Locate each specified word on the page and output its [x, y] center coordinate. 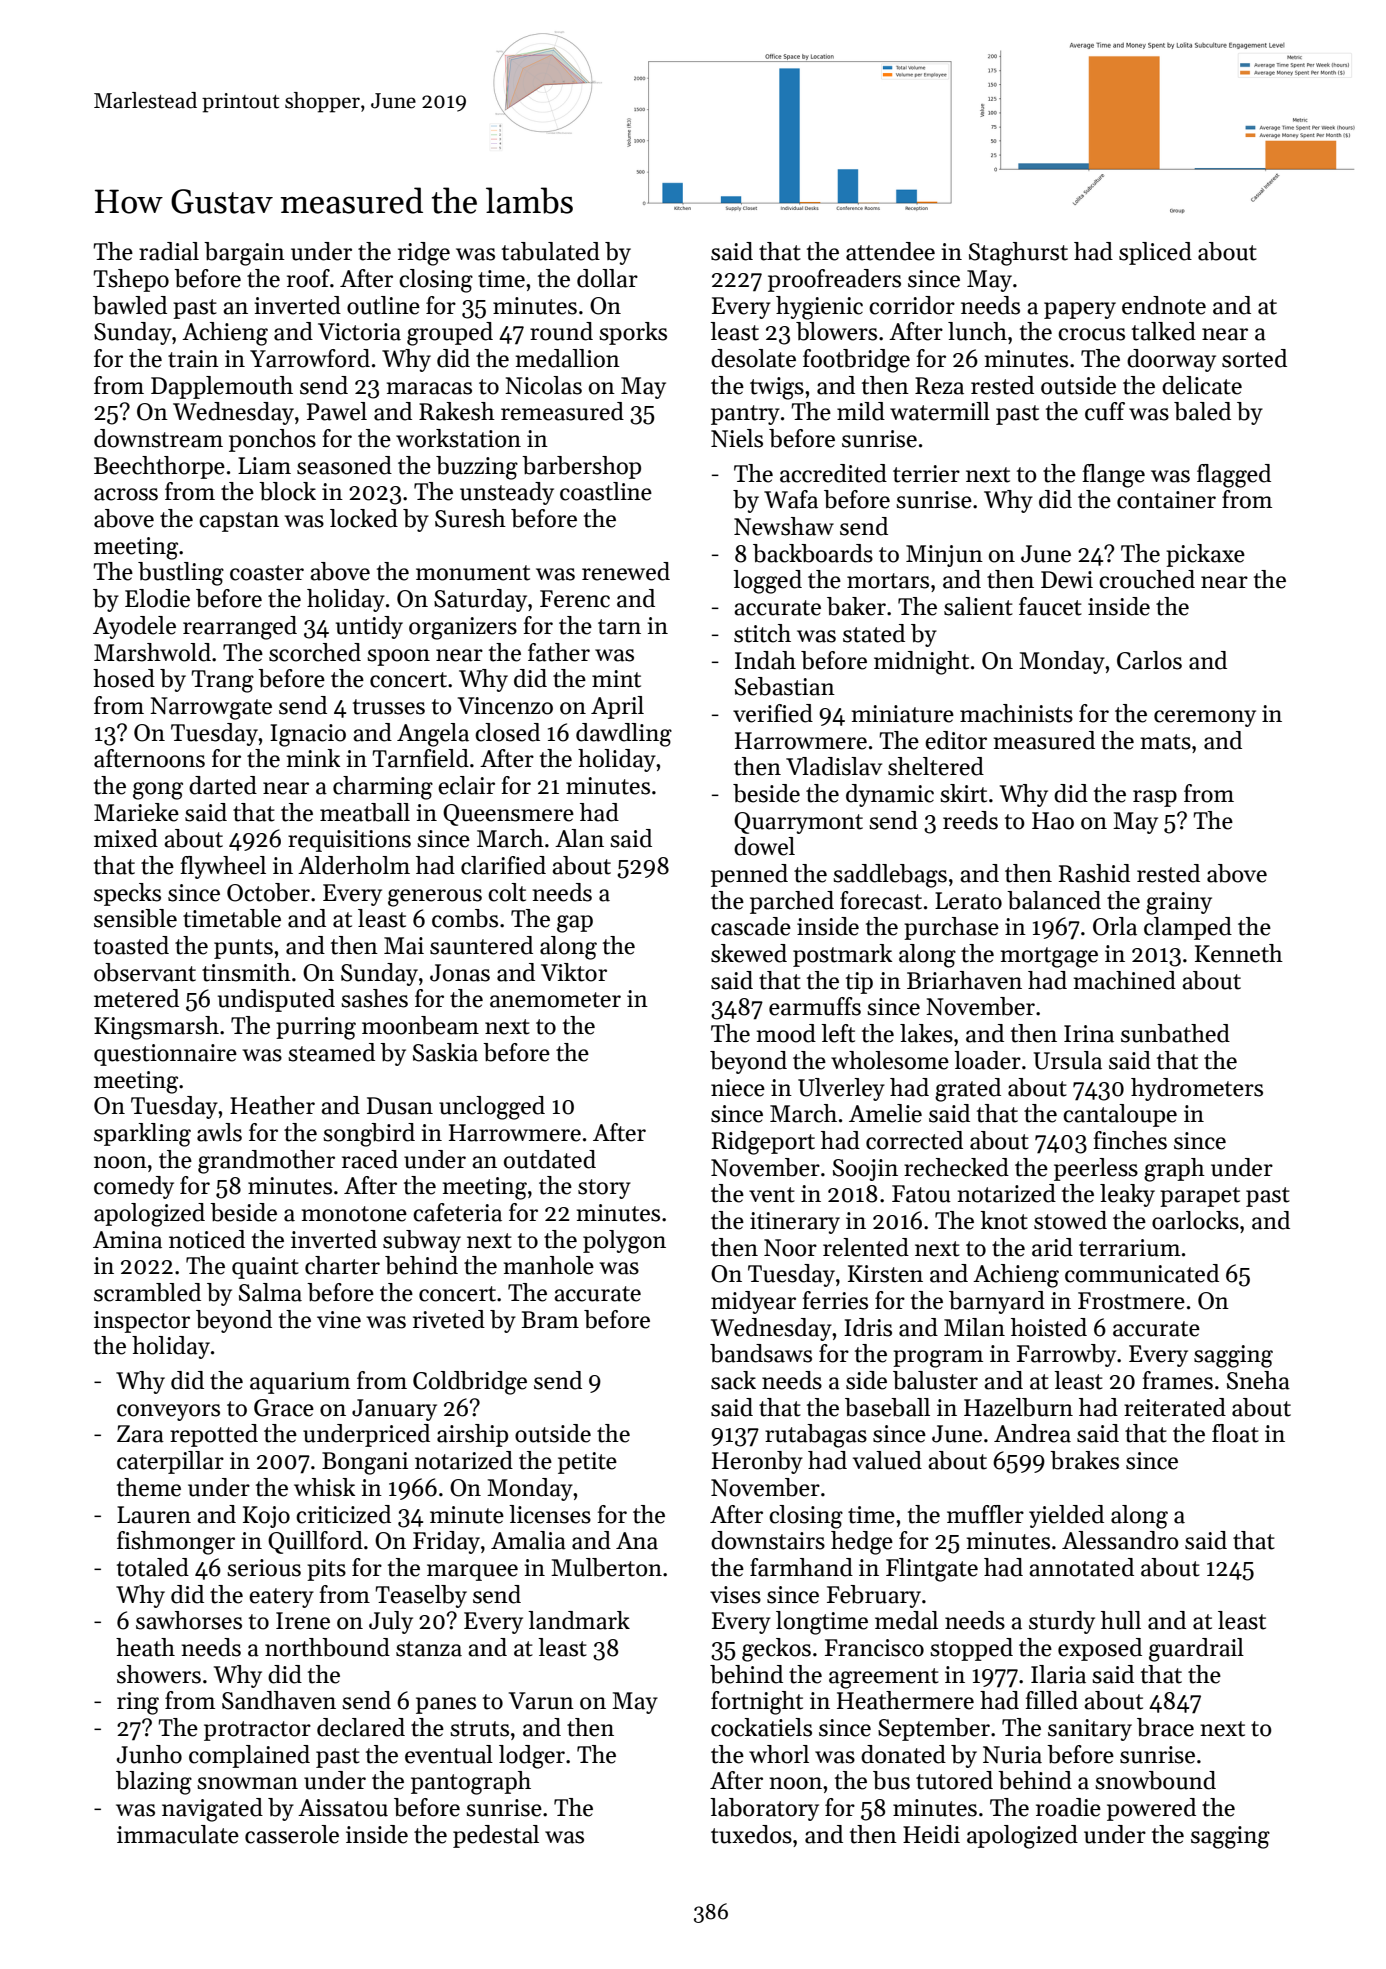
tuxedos [751, 1834]
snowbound [1155, 1780]
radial [169, 251]
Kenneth [1239, 953]
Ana [637, 1541]
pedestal [496, 1836]
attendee [890, 251]
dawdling [624, 735]
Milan [974, 1327]
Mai [404, 946]
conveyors [168, 1412]
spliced [1155, 253]
